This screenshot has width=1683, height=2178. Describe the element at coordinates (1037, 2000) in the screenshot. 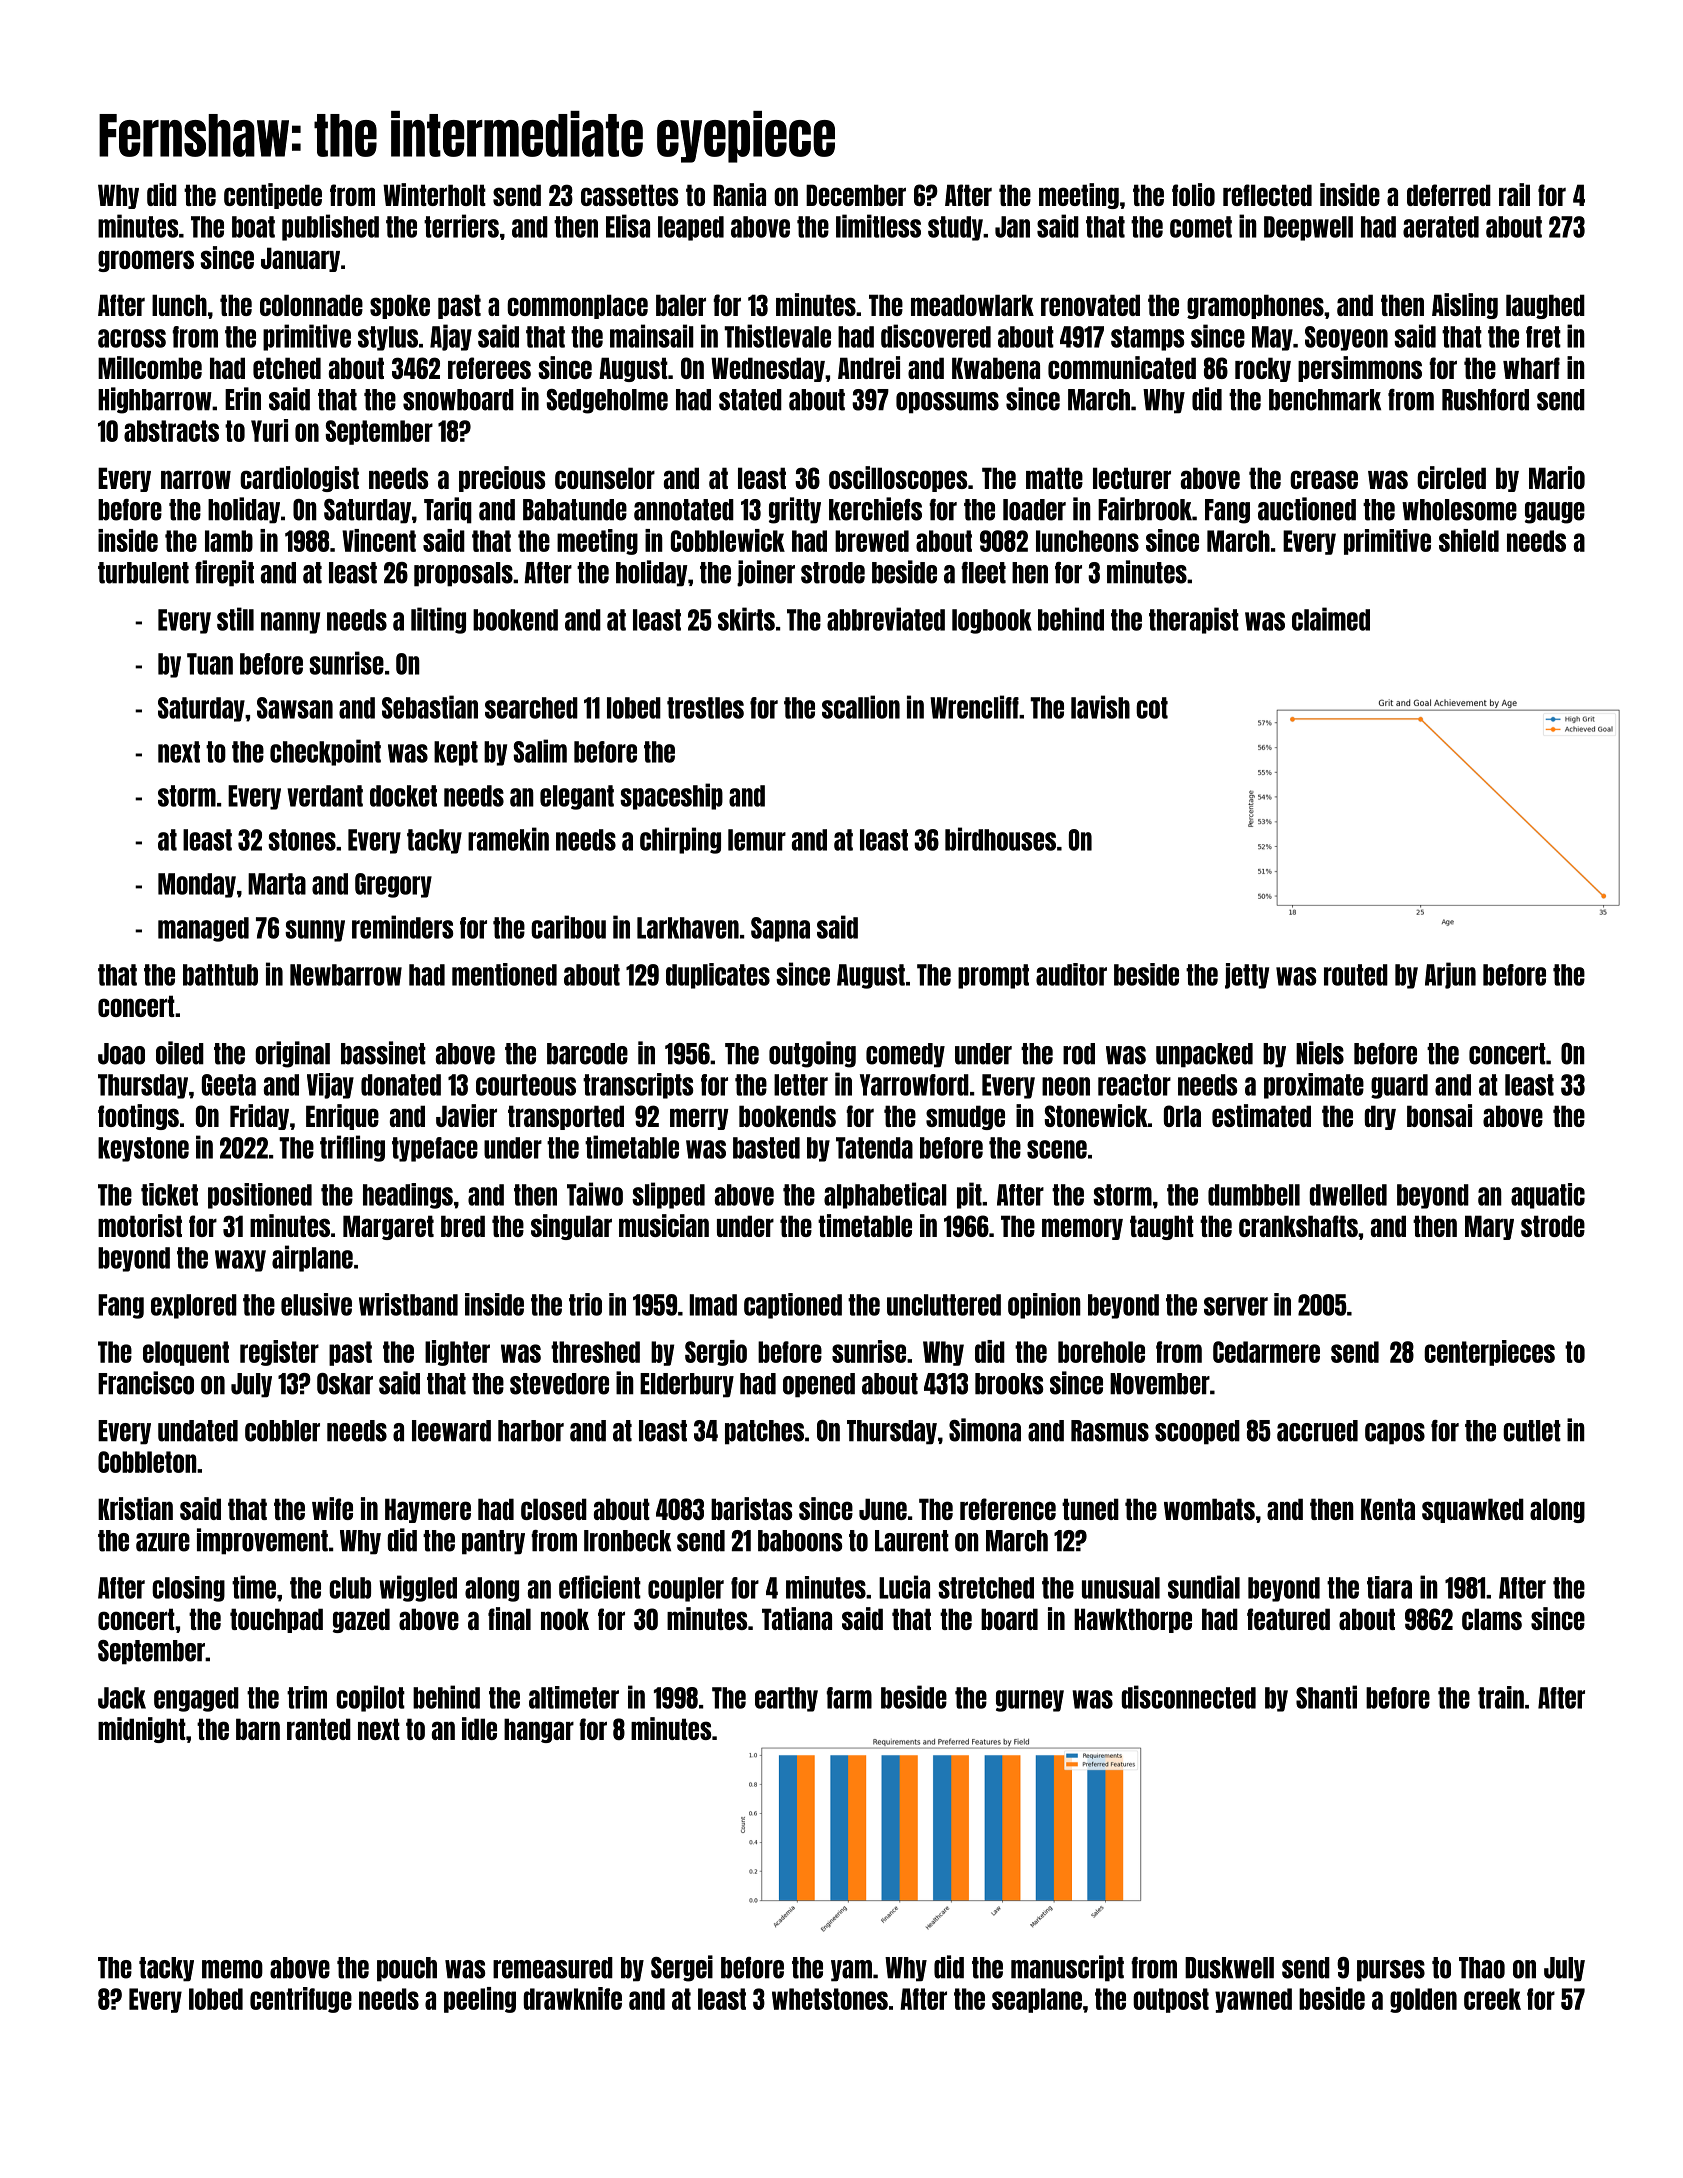

I see `seaplane` at that location.
